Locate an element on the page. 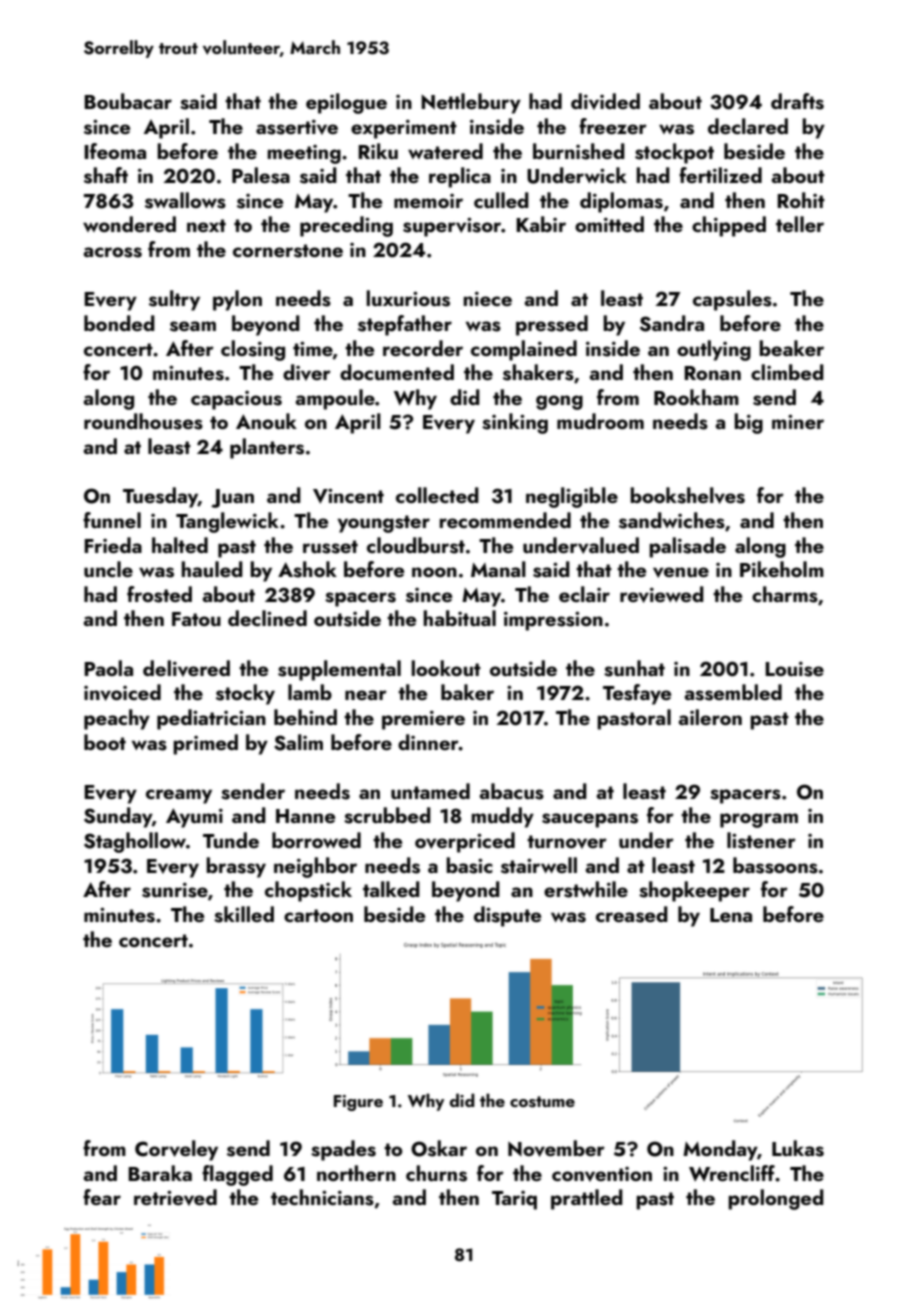 The width and height of the image is (908, 1316). declined is located at coordinates (267, 618).
